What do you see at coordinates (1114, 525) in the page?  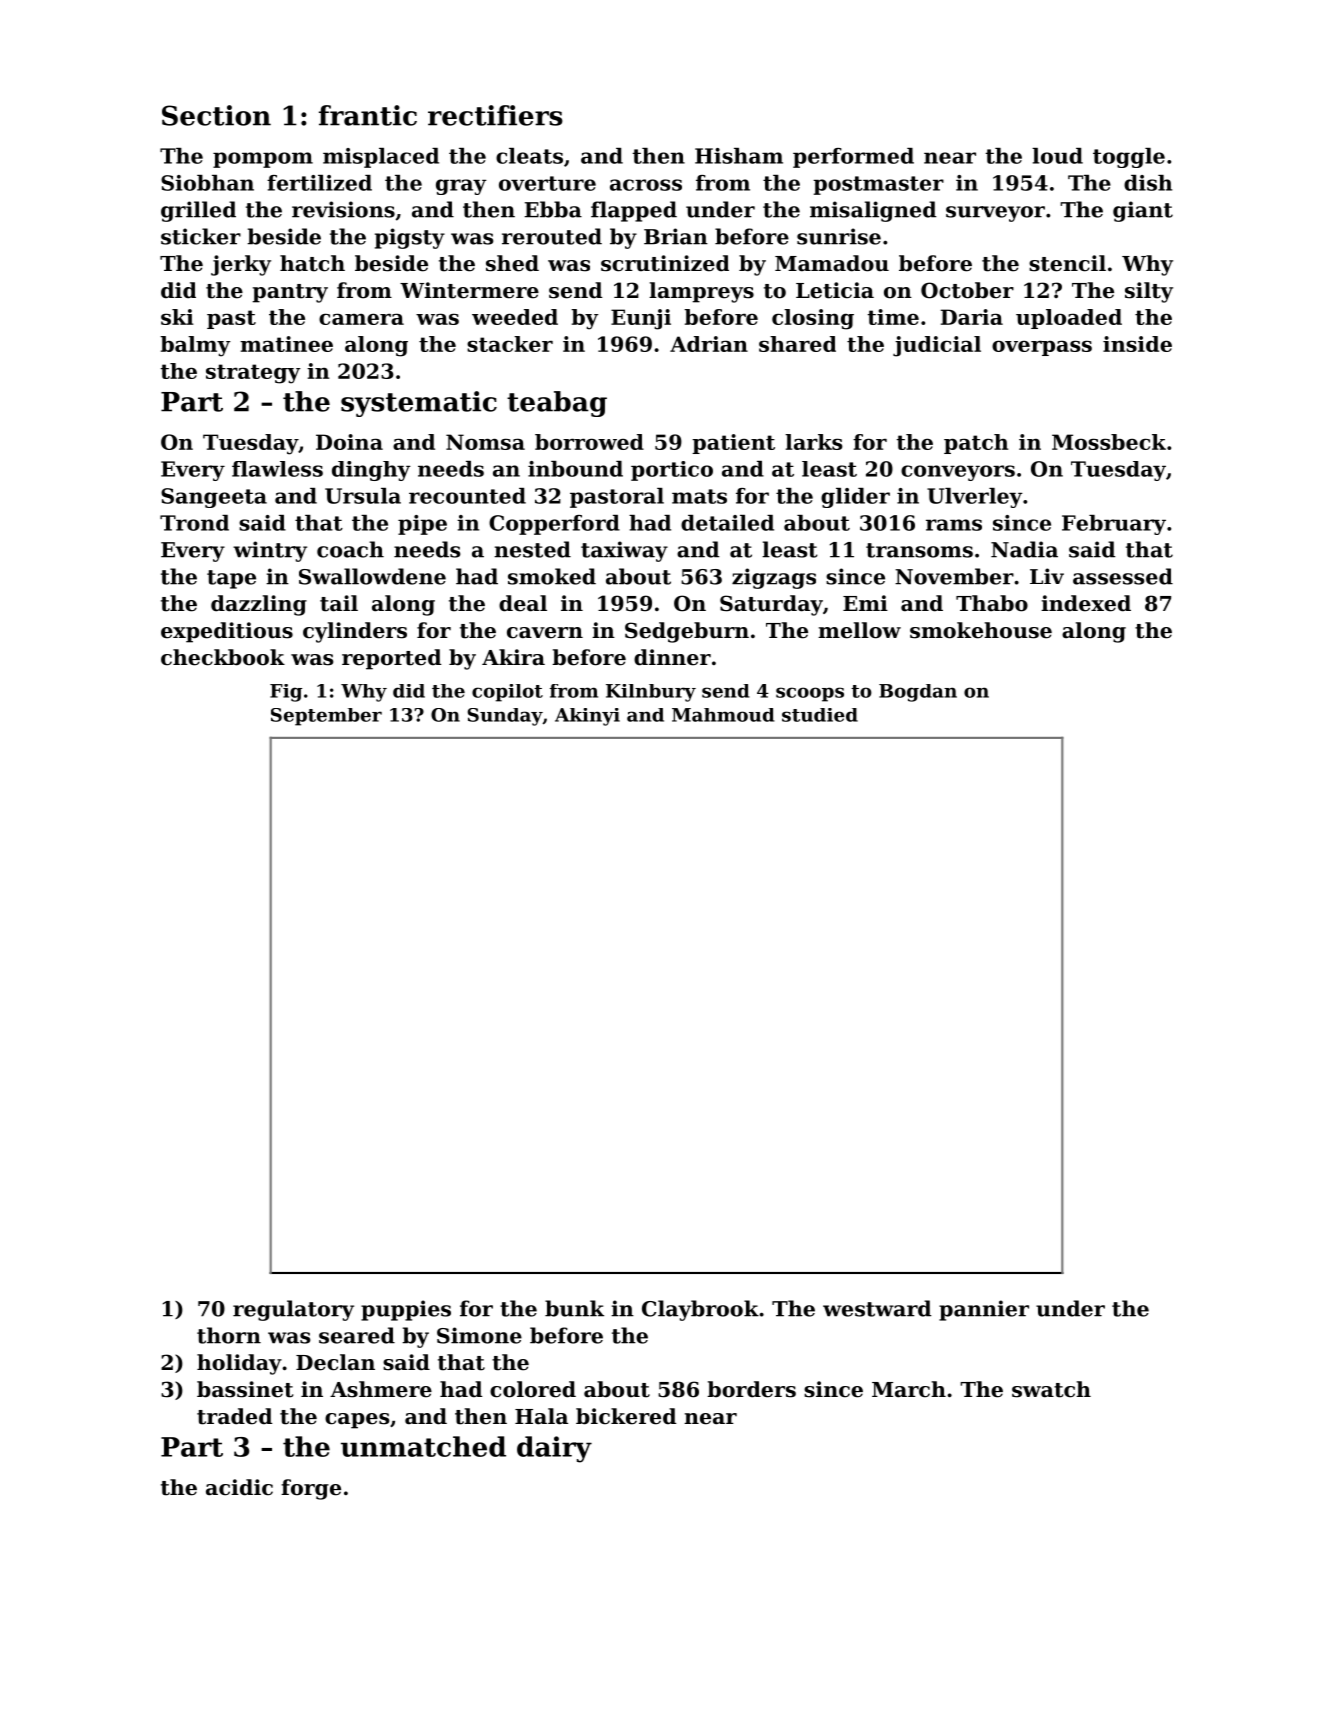 I see `February` at bounding box center [1114, 525].
